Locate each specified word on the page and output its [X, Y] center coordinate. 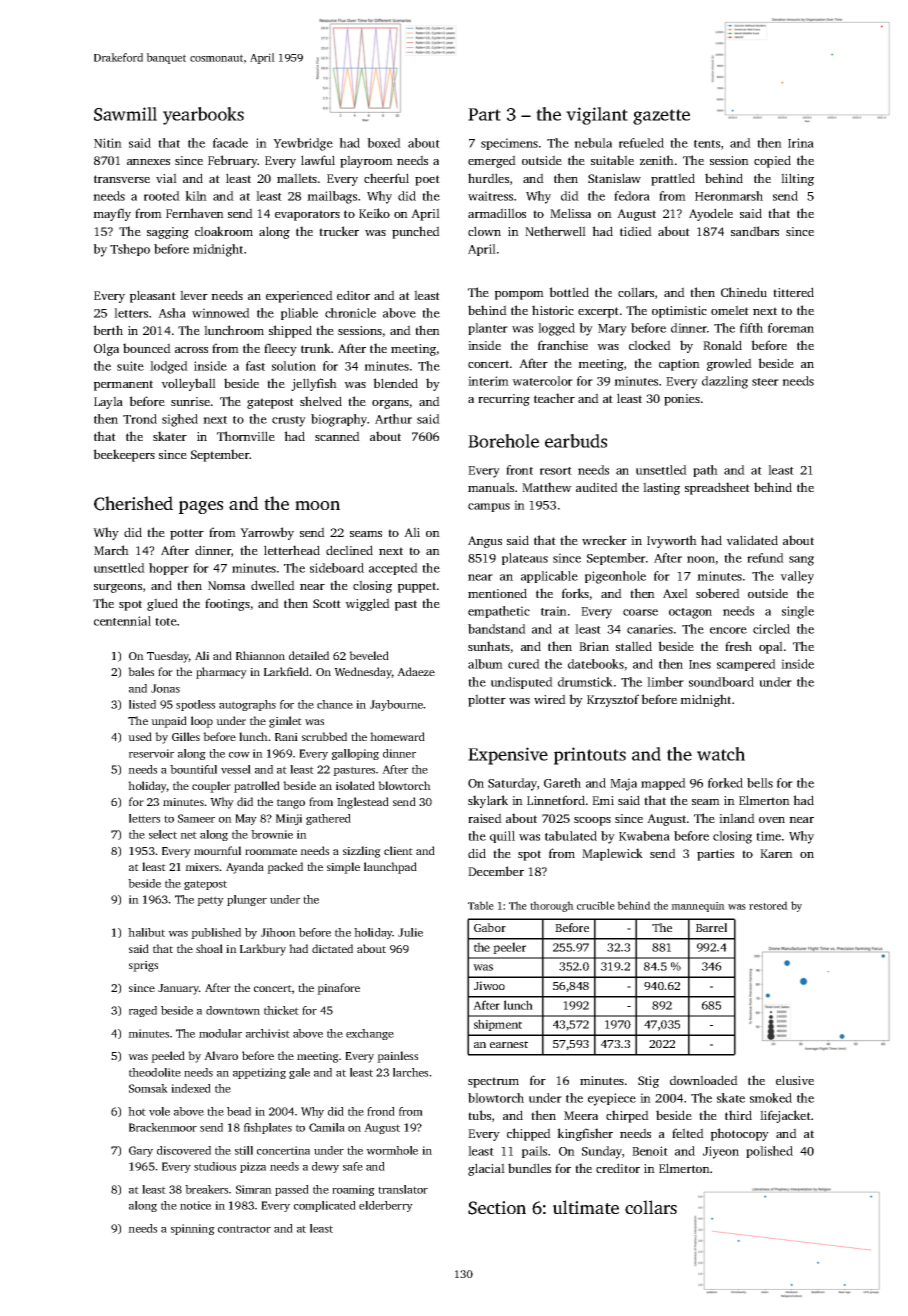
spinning [193, 1229]
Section [497, 1208]
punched [416, 232]
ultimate [586, 1207]
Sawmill [125, 114]
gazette [661, 117]
